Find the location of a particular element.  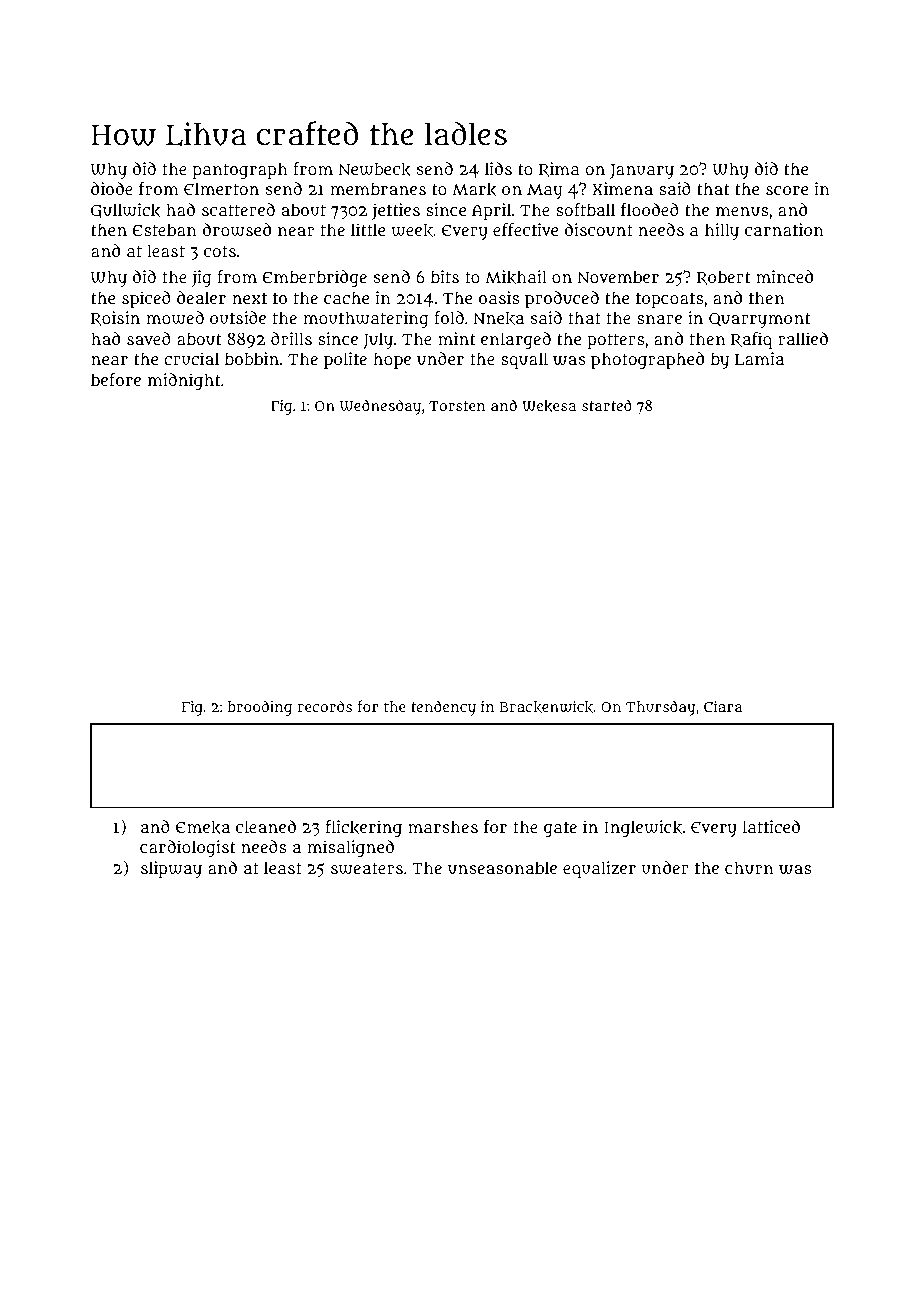

bobbin is located at coordinates (252, 358).
